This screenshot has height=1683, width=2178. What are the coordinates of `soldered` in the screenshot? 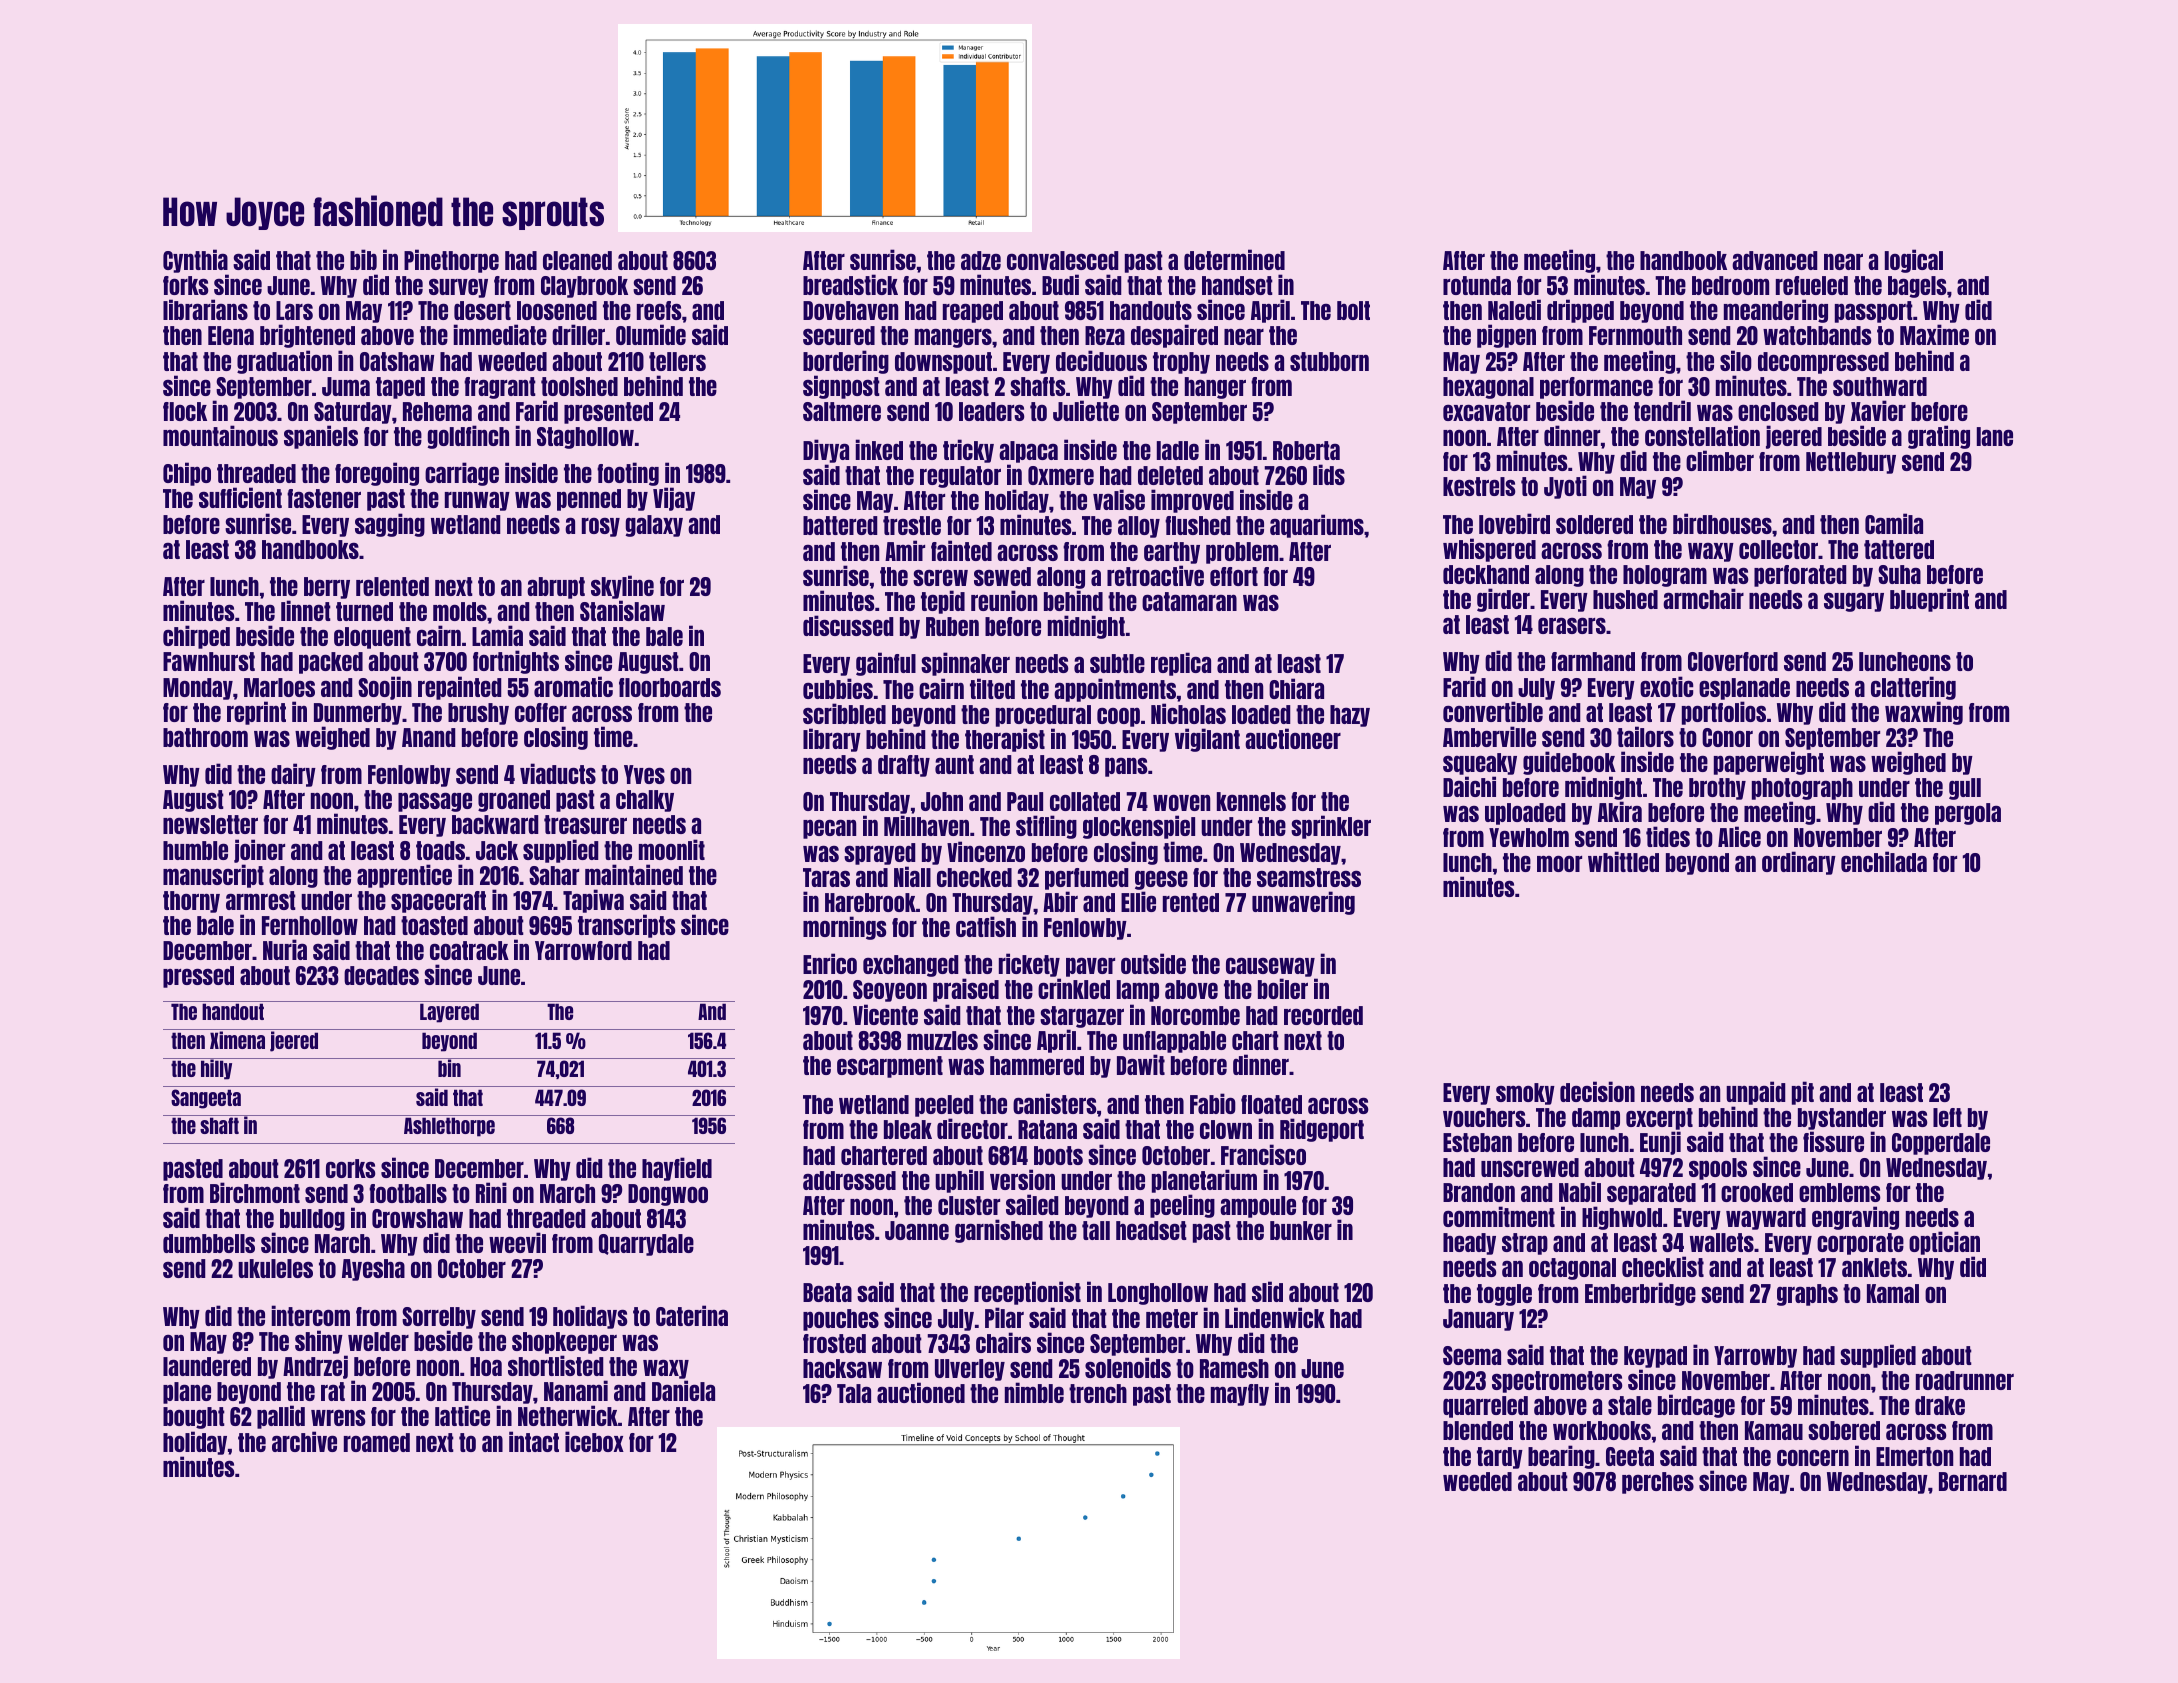 It's located at (1594, 524).
